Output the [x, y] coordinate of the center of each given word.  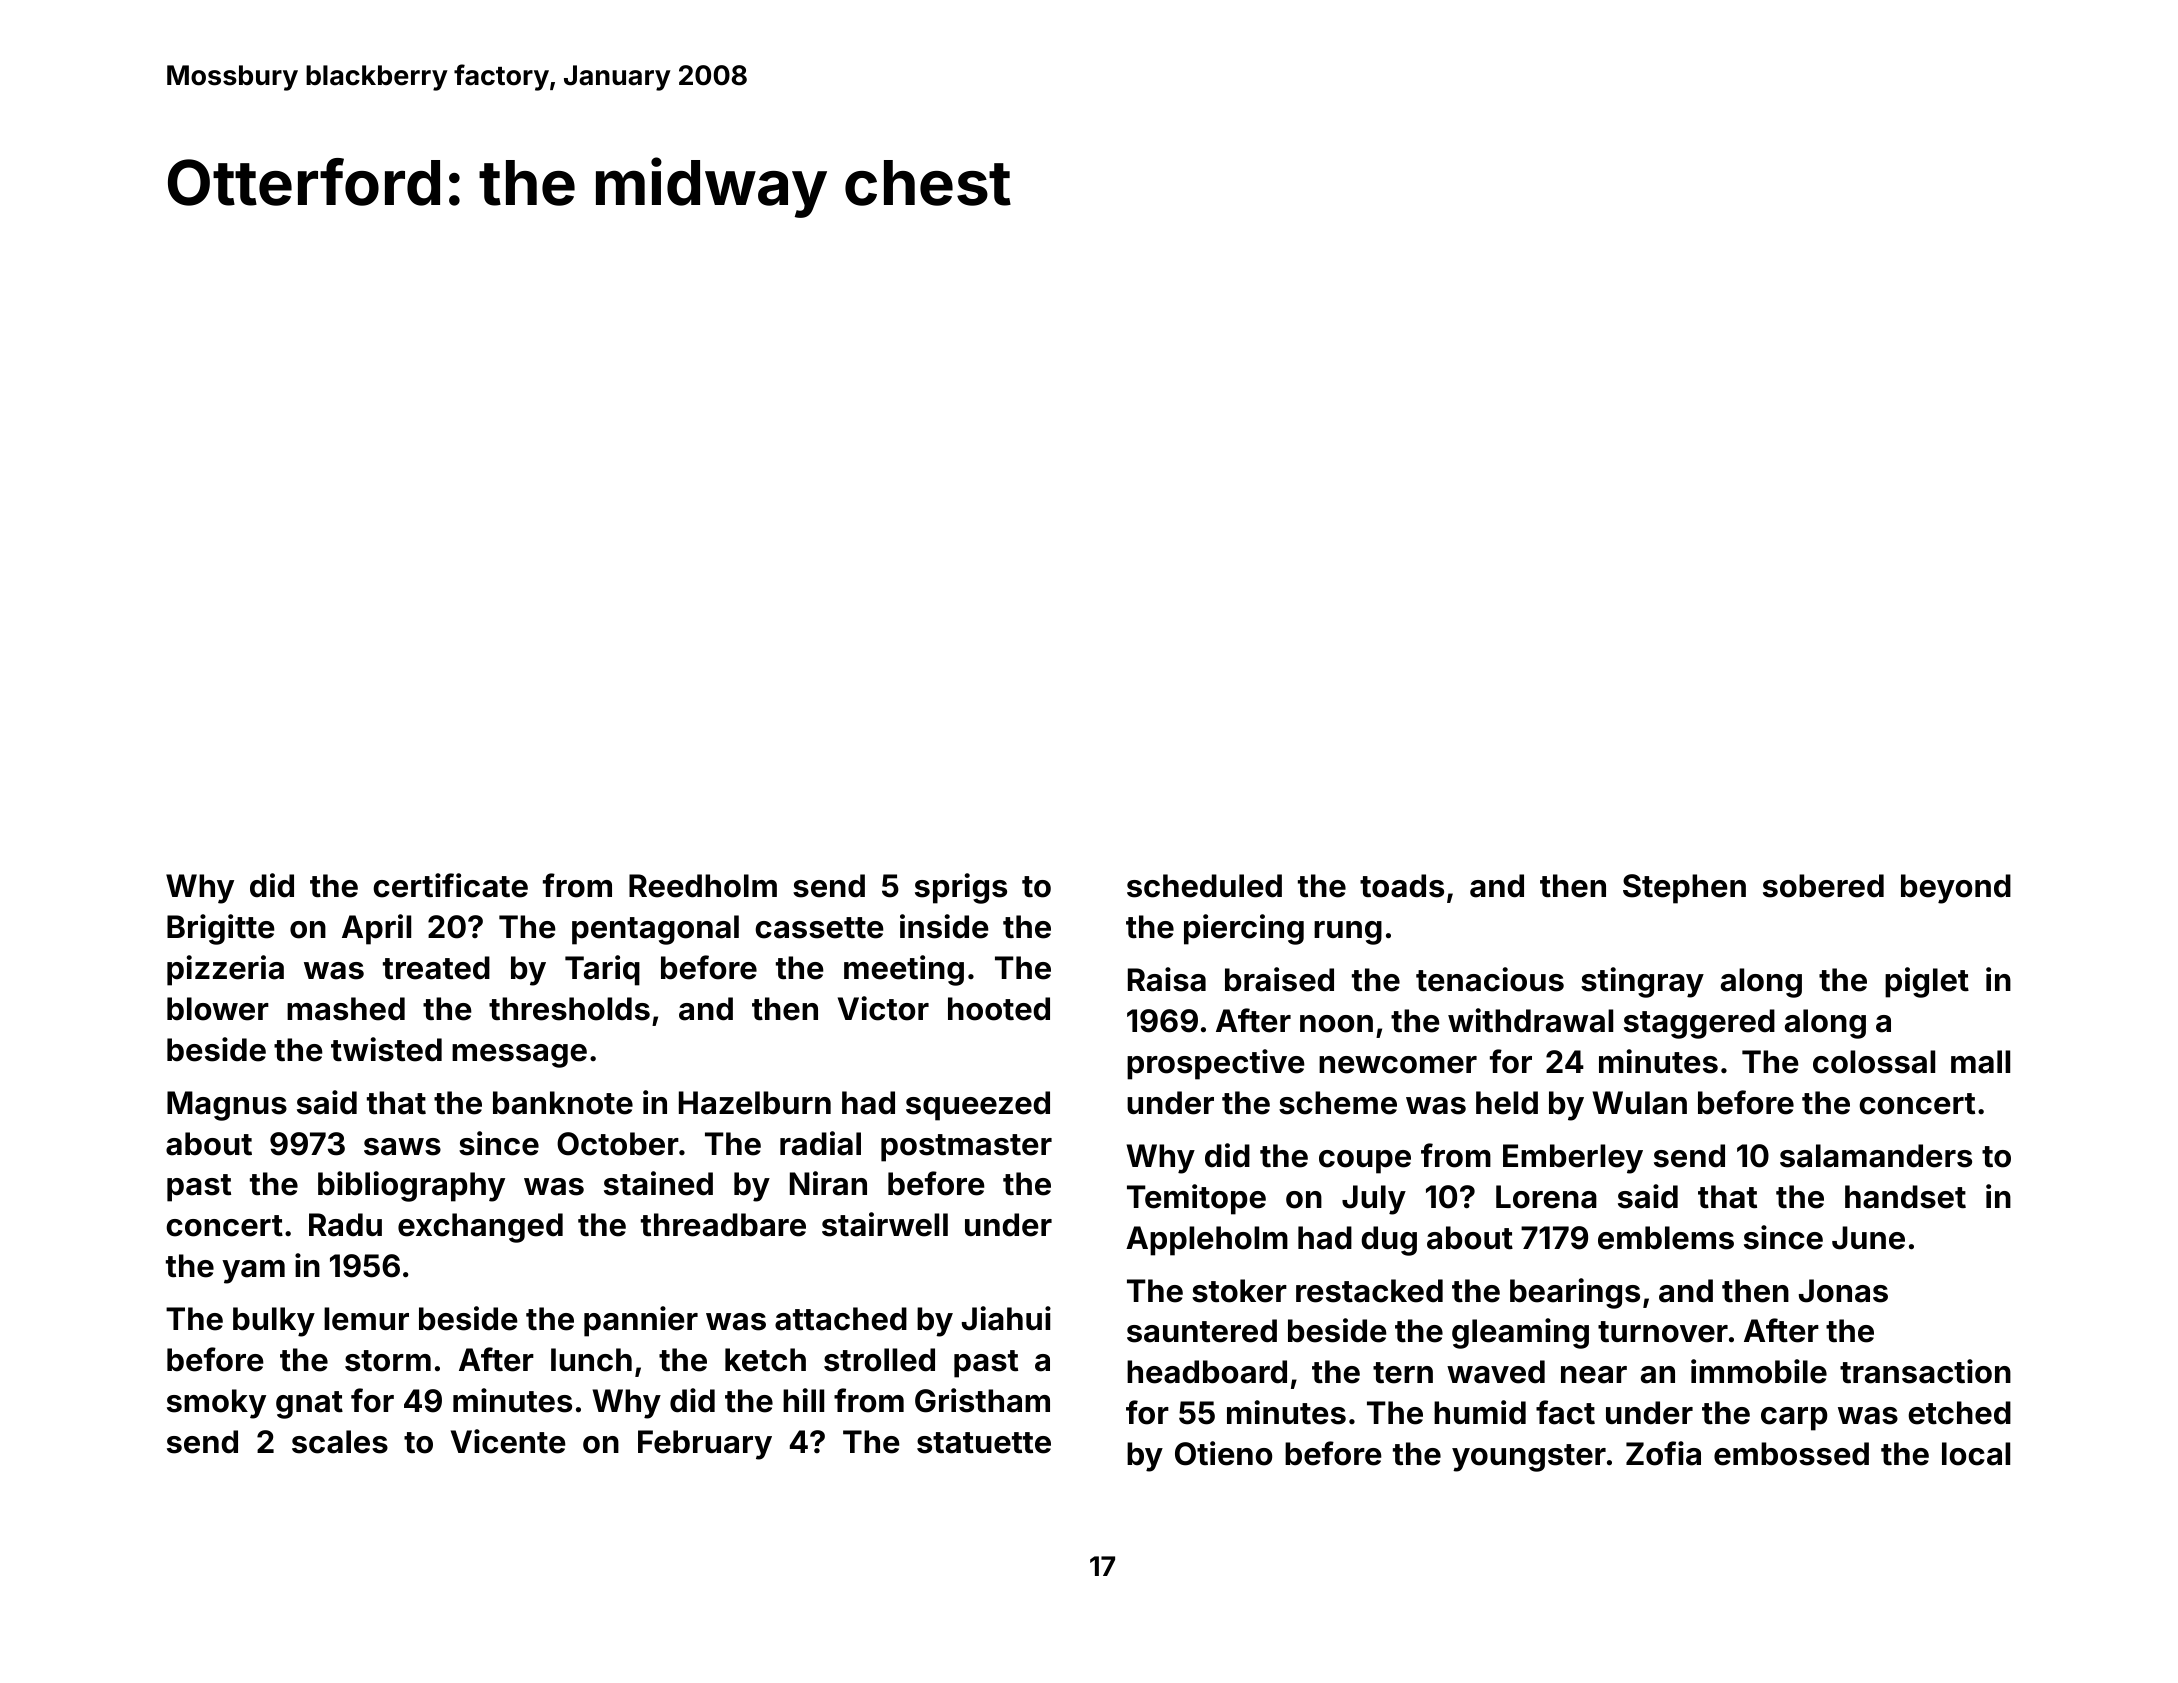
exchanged [480, 1228]
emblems [1666, 1238]
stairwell [885, 1224]
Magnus [227, 1106]
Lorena [1546, 1197]
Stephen [1684, 889]
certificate [450, 885]
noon [1336, 1024]
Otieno [1223, 1453]
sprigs [961, 888]
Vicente [508, 1441]
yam [253, 1272]
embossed [1791, 1454]
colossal [1874, 1062]
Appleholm [1207, 1241]
